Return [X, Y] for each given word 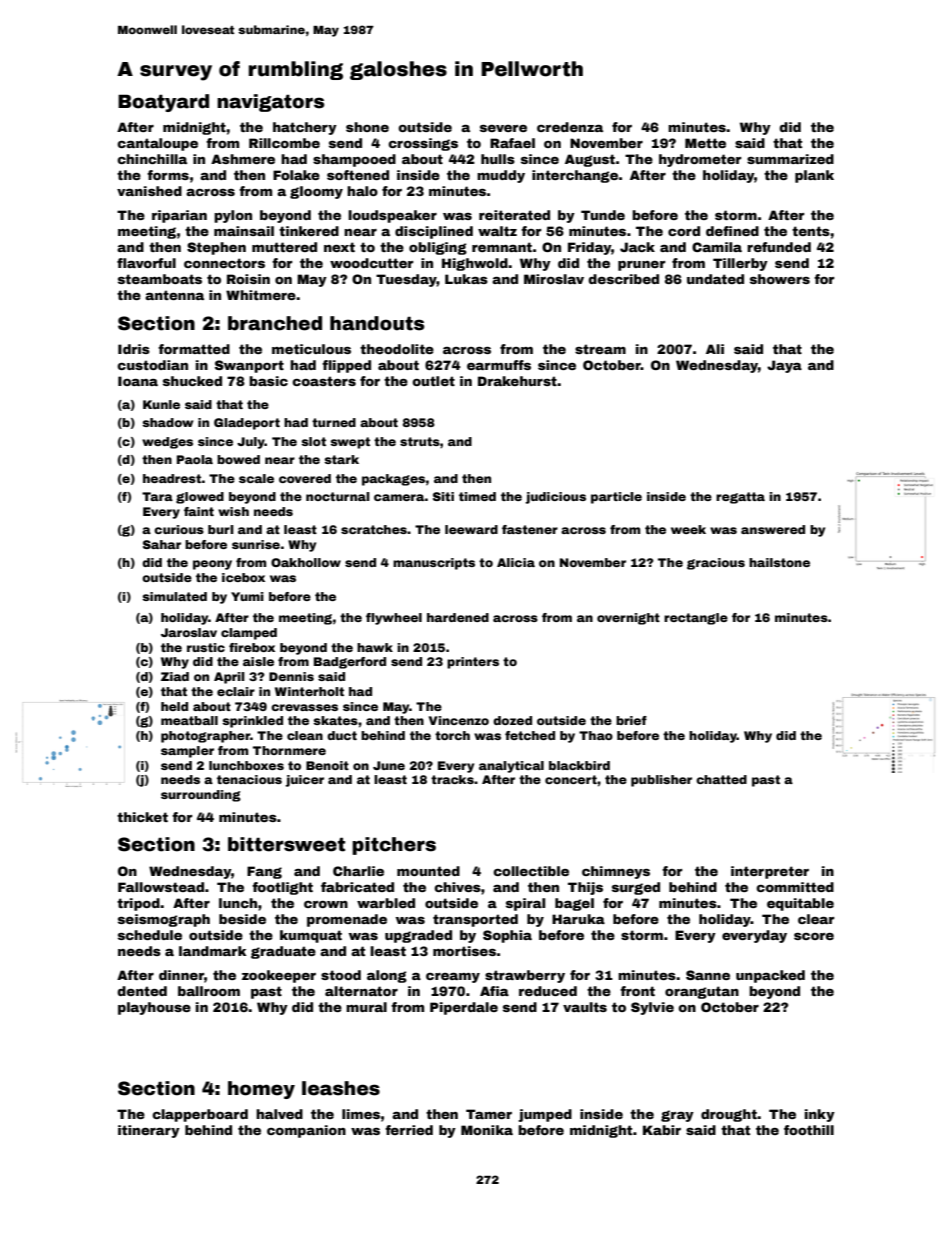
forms [168, 175]
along [387, 976]
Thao [596, 735]
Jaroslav [189, 632]
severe [503, 128]
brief [631, 720]
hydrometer [700, 160]
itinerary [149, 1131]
